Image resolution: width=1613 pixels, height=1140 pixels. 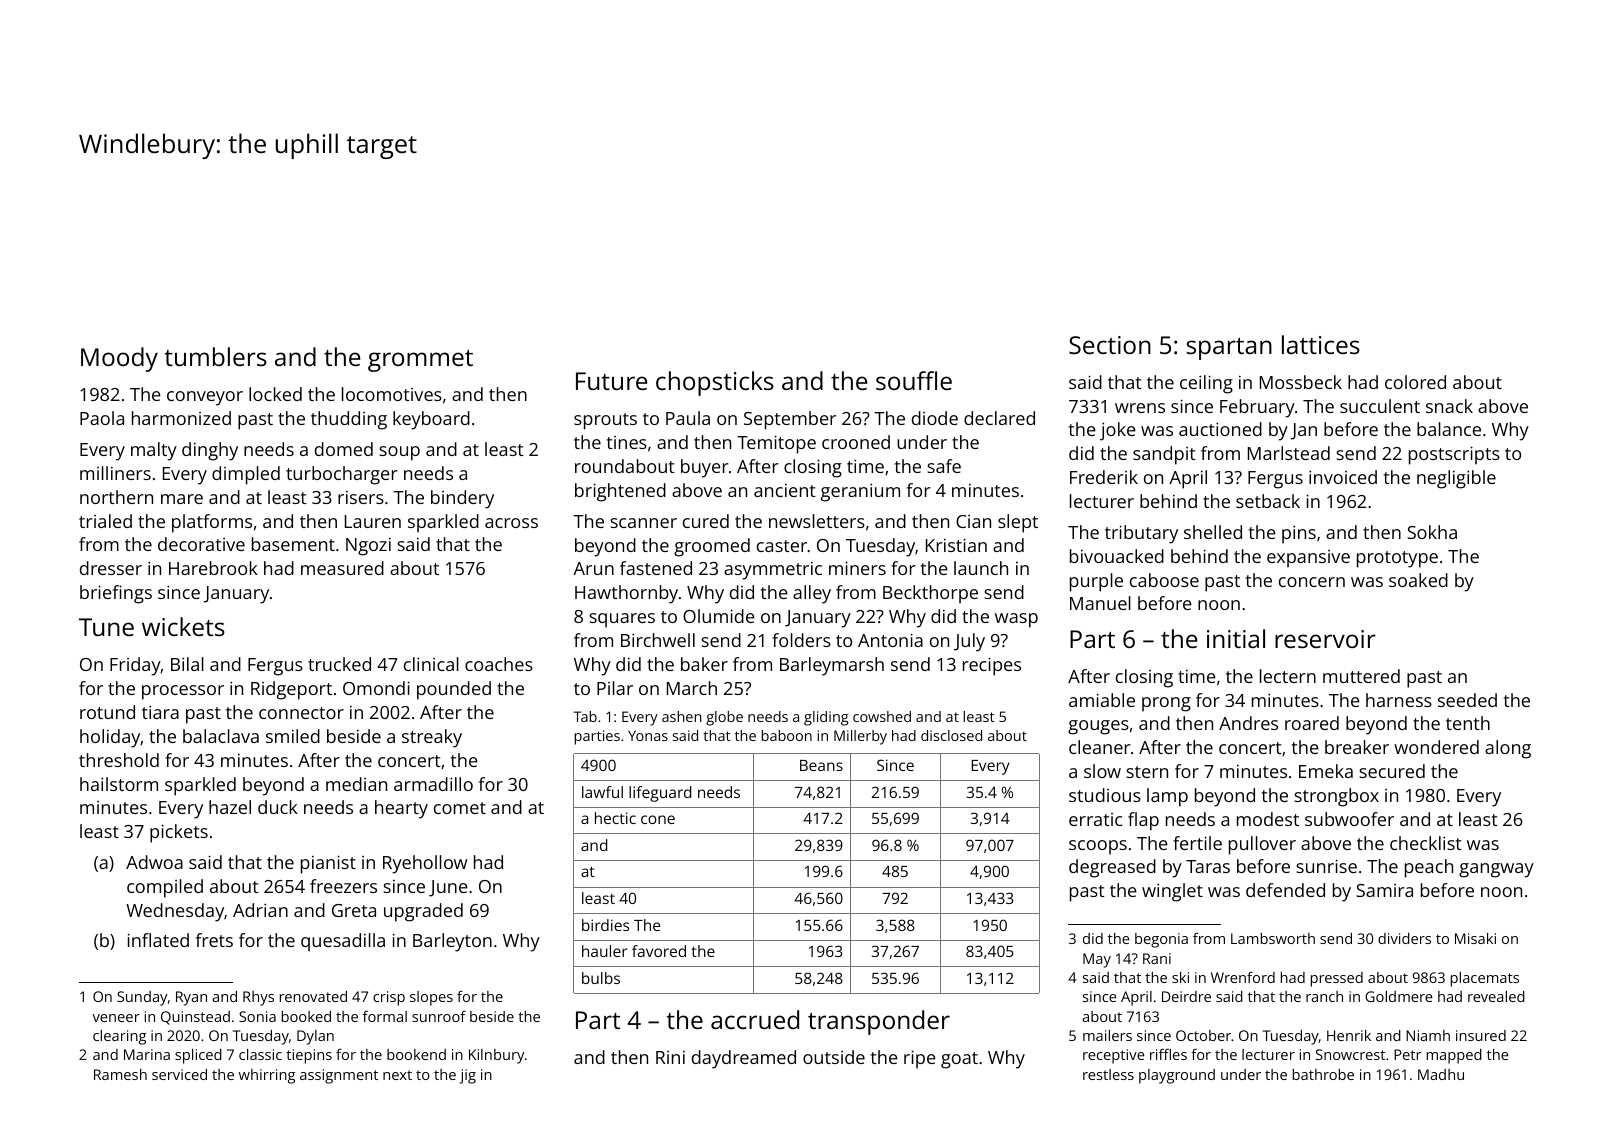 I want to click on lattices, so click(x=1321, y=344).
